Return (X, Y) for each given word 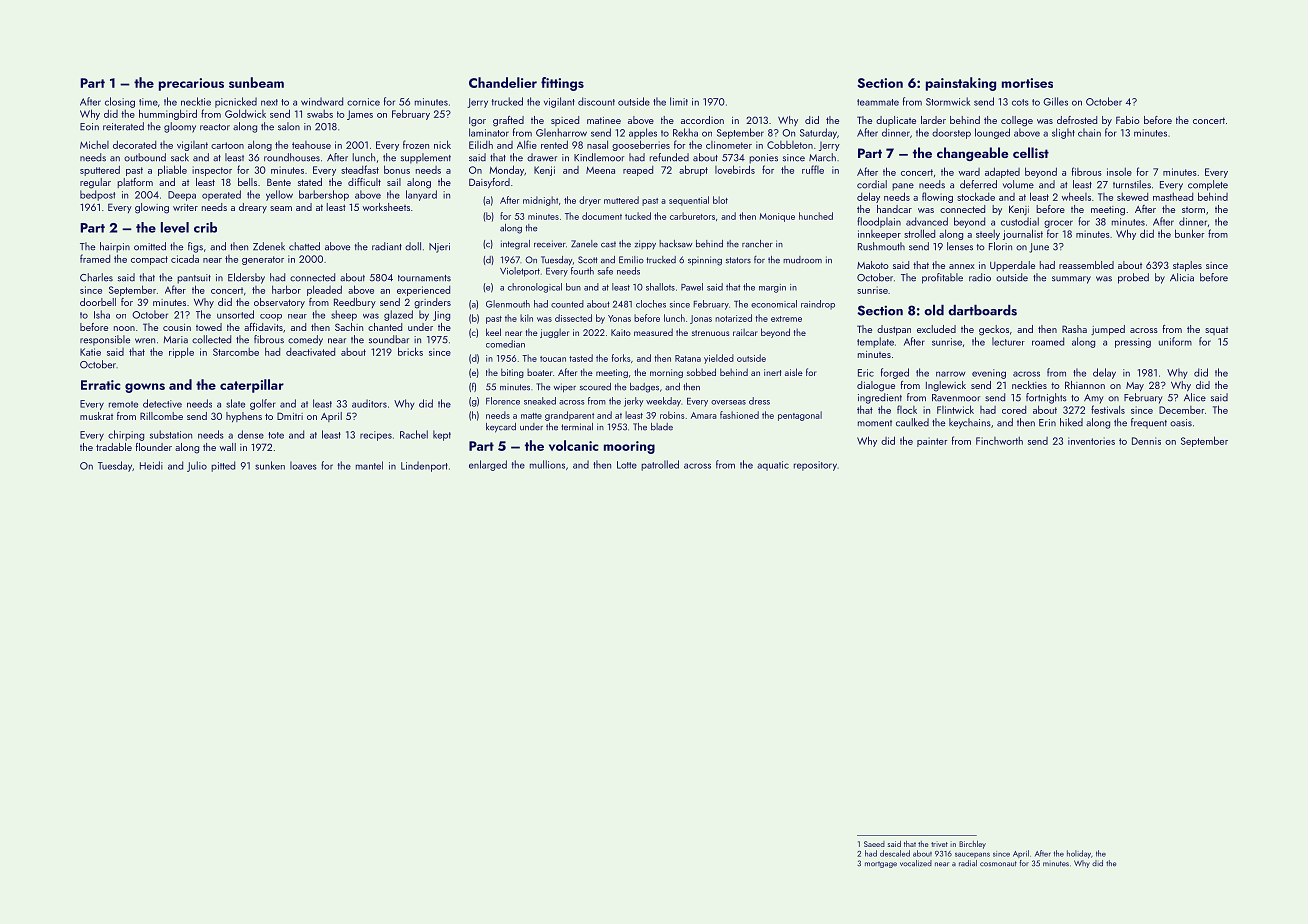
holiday (1079, 854)
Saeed (874, 844)
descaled (895, 853)
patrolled (660, 465)
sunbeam (256, 82)
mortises (1027, 83)
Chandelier (503, 82)
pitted (223, 466)
